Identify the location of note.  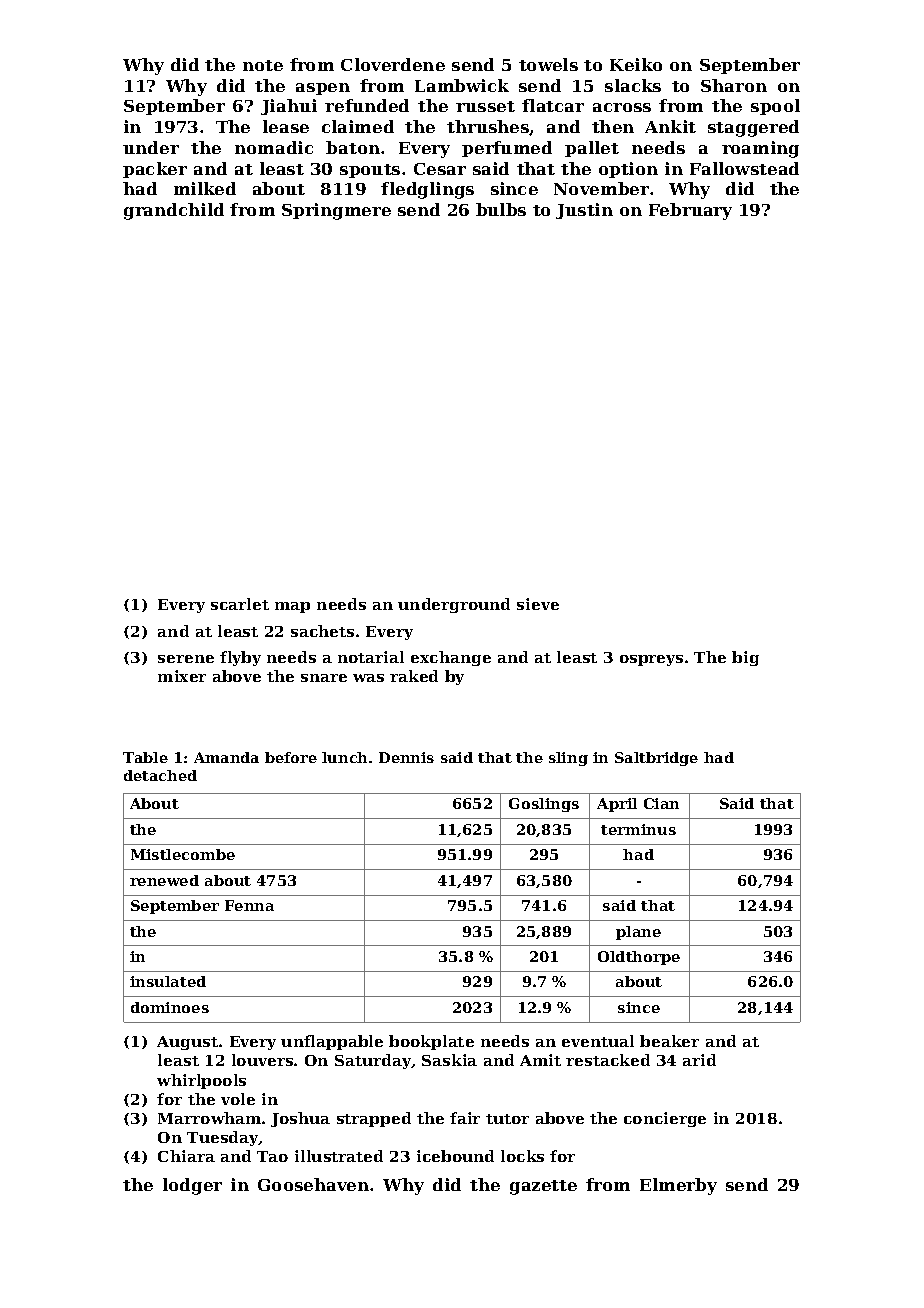
(263, 65).
